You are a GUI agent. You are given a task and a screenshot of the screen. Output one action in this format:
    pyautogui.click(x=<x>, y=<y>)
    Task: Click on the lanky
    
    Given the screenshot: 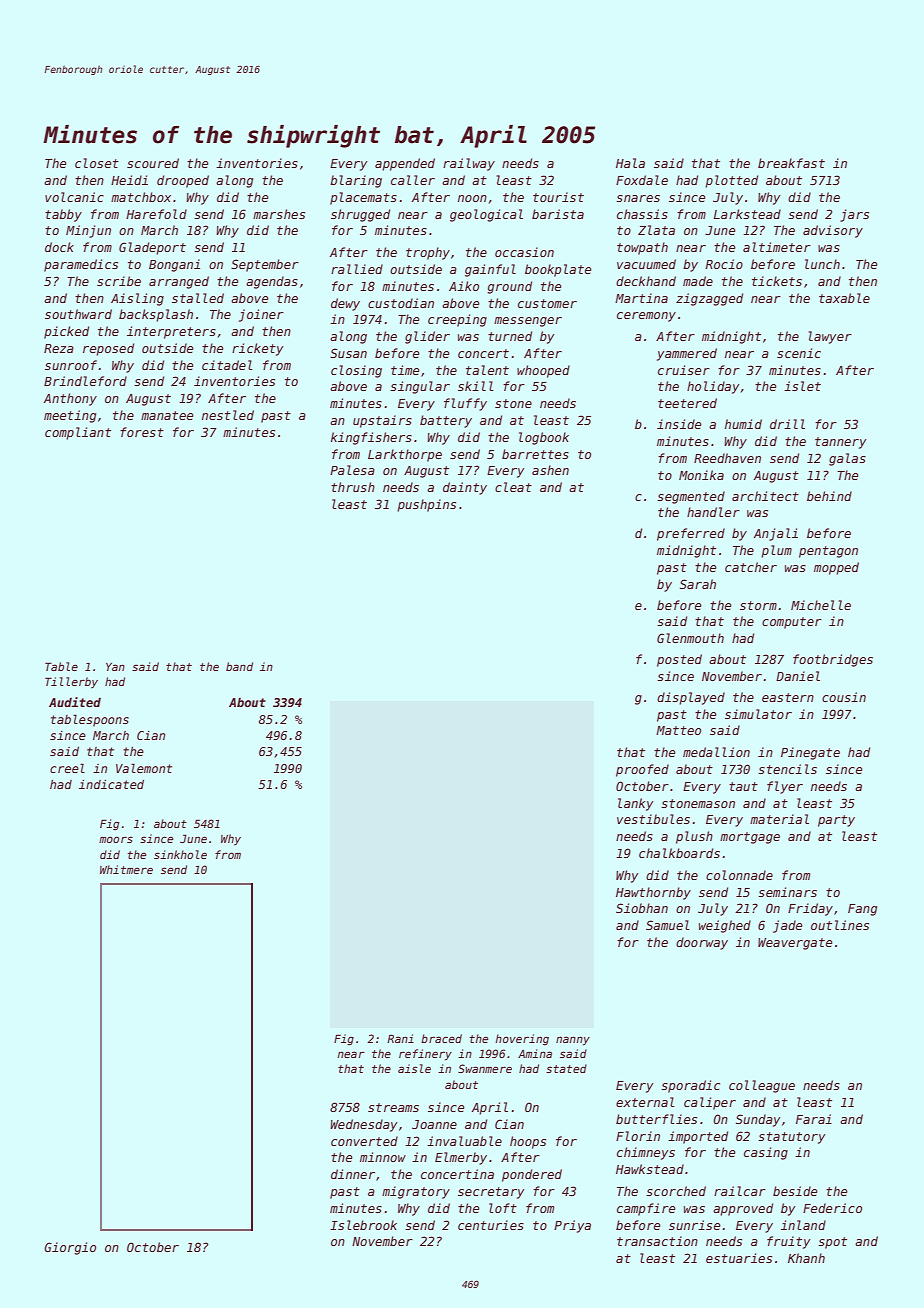 What is the action you would take?
    pyautogui.click(x=635, y=804)
